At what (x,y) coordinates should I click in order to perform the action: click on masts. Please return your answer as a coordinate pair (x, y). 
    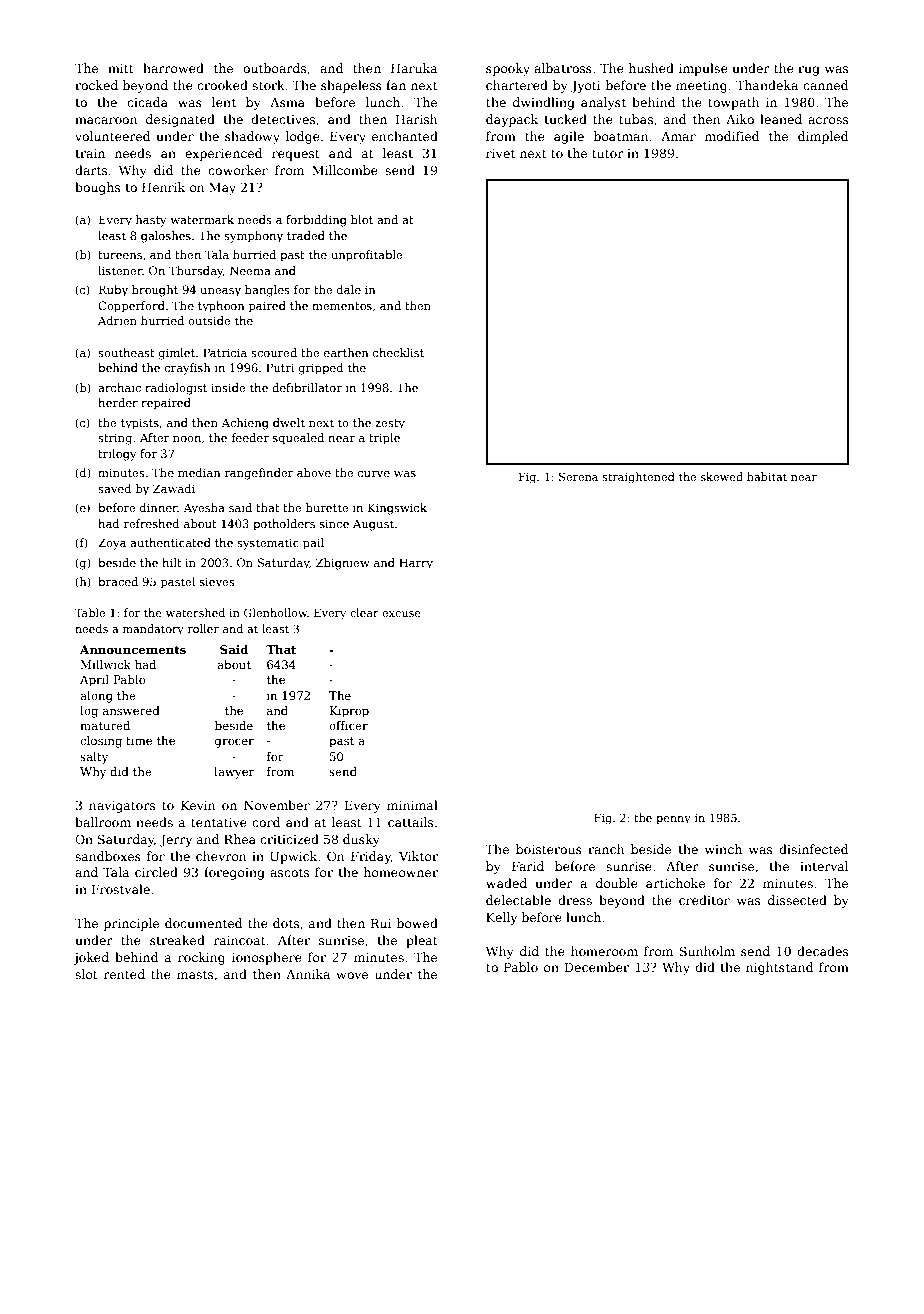
    Looking at the image, I should click on (195, 974).
